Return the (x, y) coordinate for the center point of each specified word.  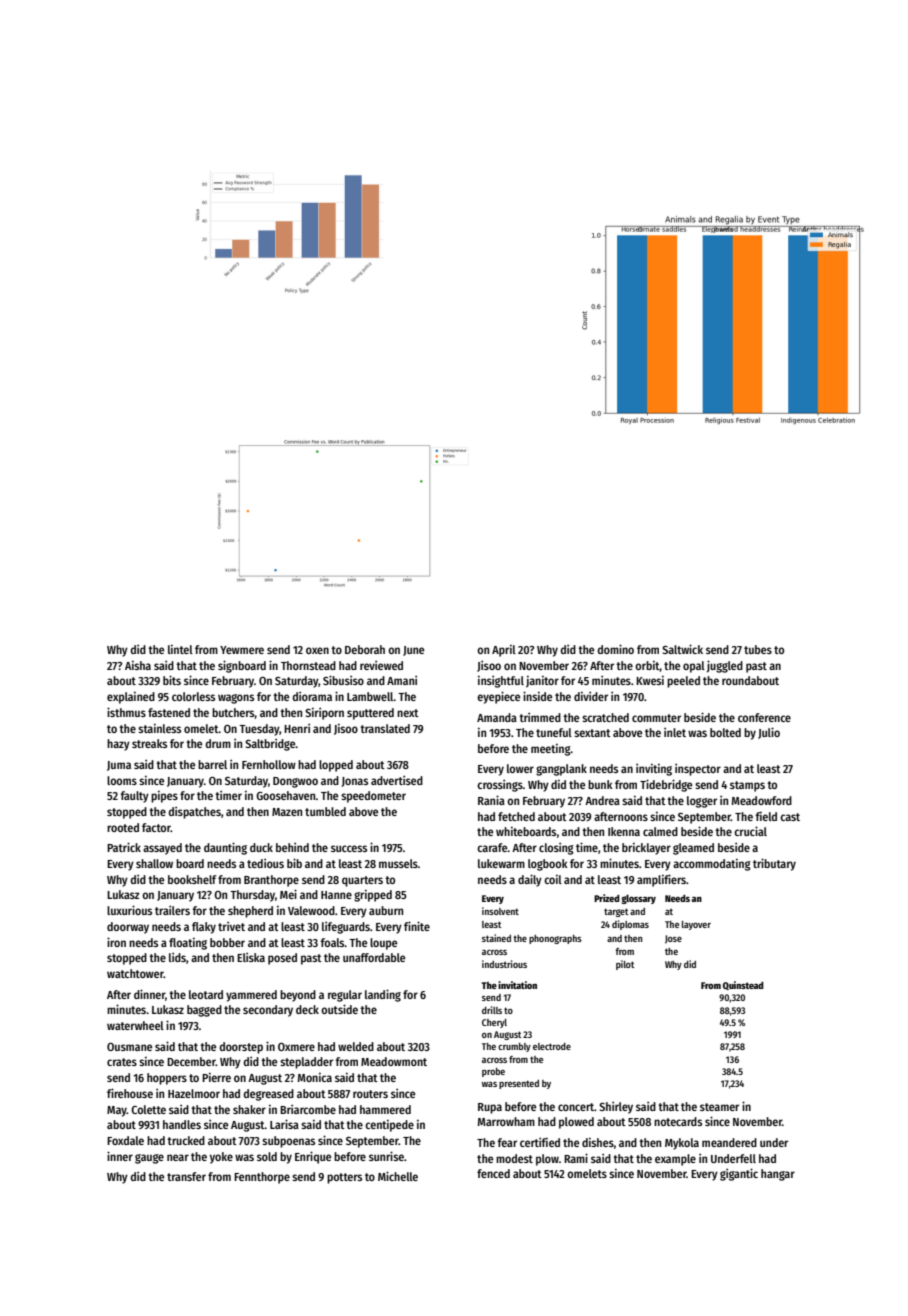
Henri (297, 728)
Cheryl (494, 1023)
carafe (492, 847)
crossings (500, 786)
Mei (288, 894)
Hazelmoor (194, 1093)
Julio (769, 733)
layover (696, 925)
